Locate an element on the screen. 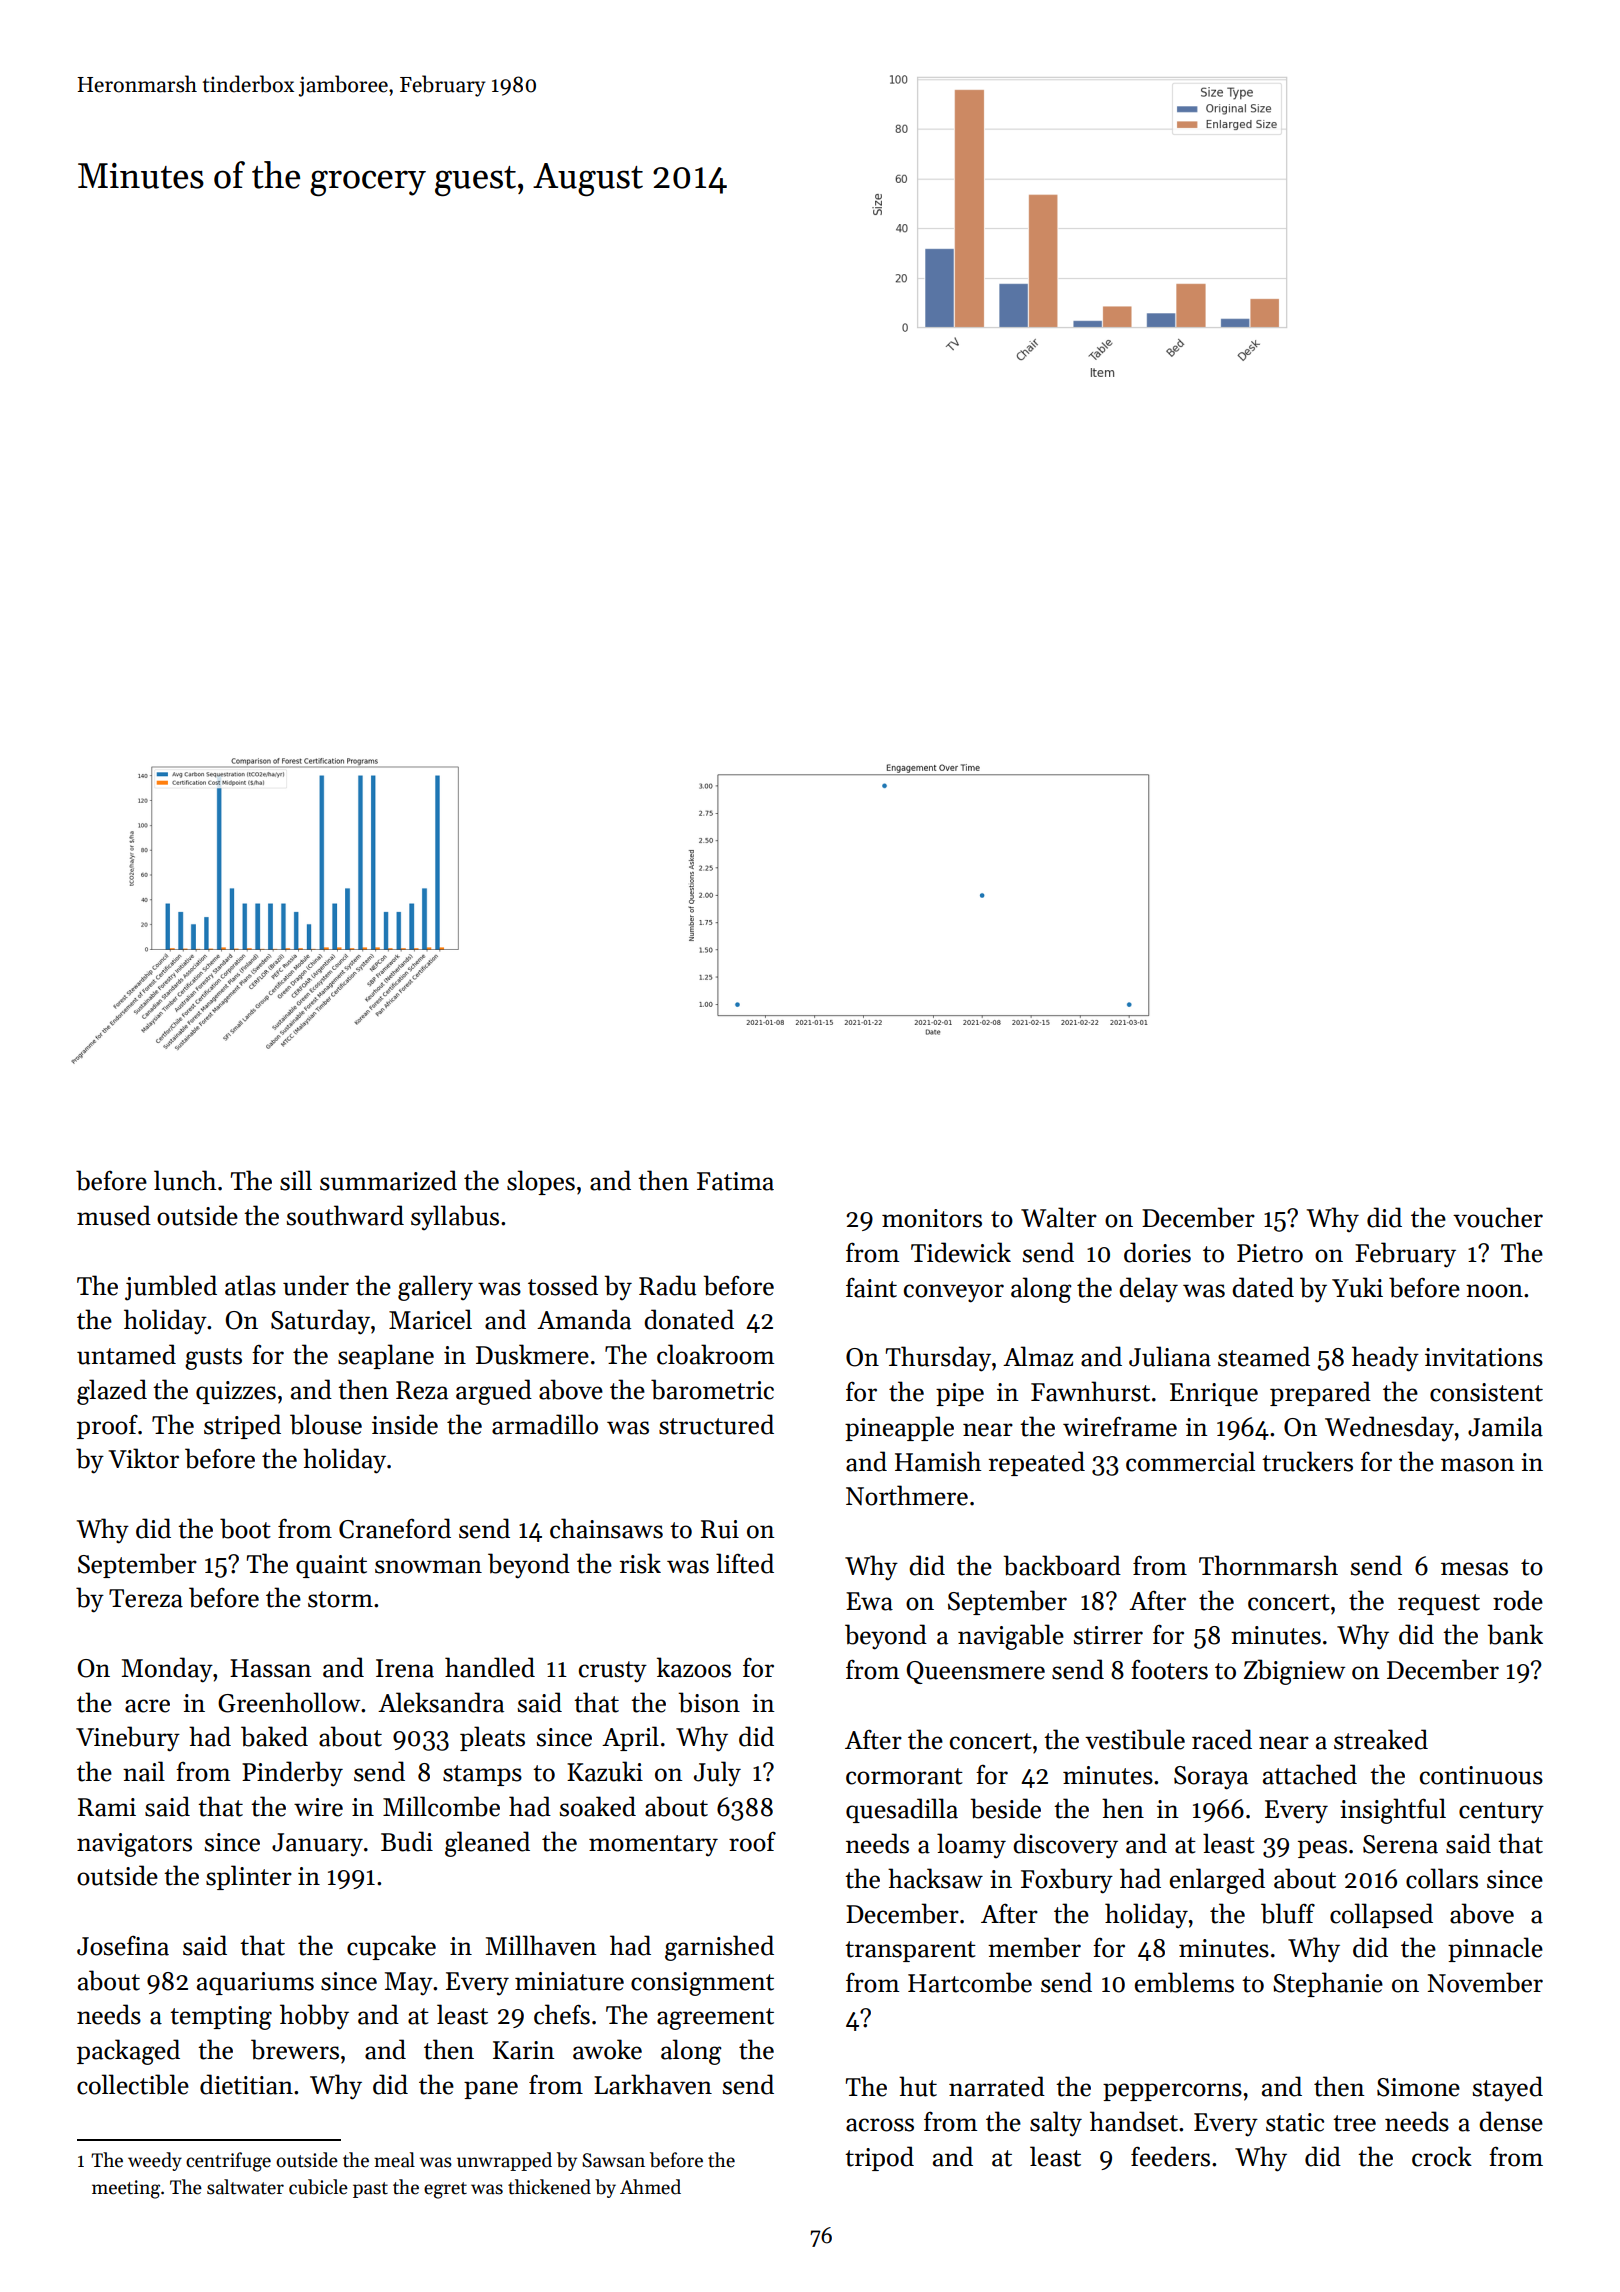 The image size is (1620, 2292). meal is located at coordinates (394, 2160).
